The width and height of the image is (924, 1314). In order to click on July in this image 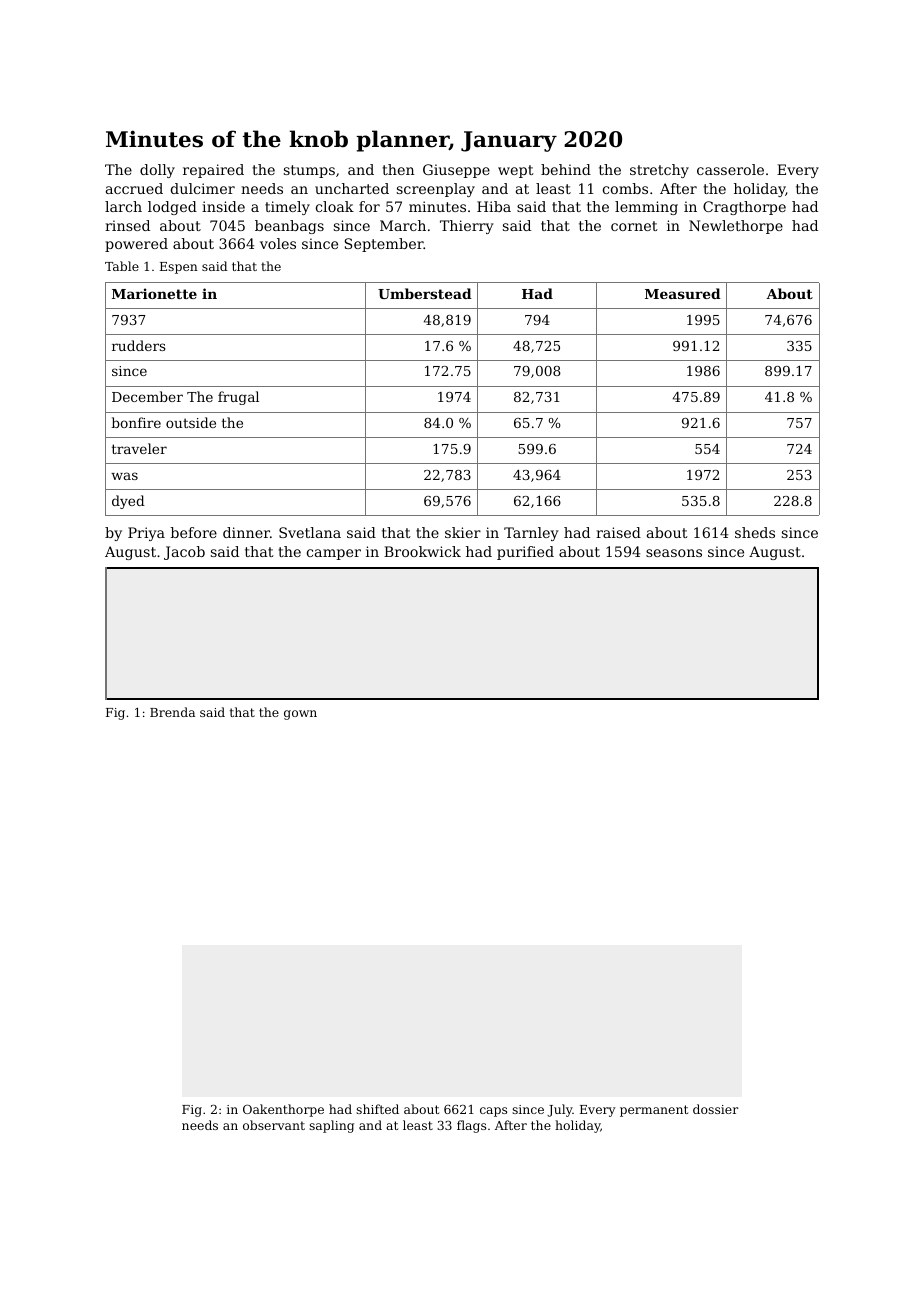, I will do `click(560, 1110)`.
